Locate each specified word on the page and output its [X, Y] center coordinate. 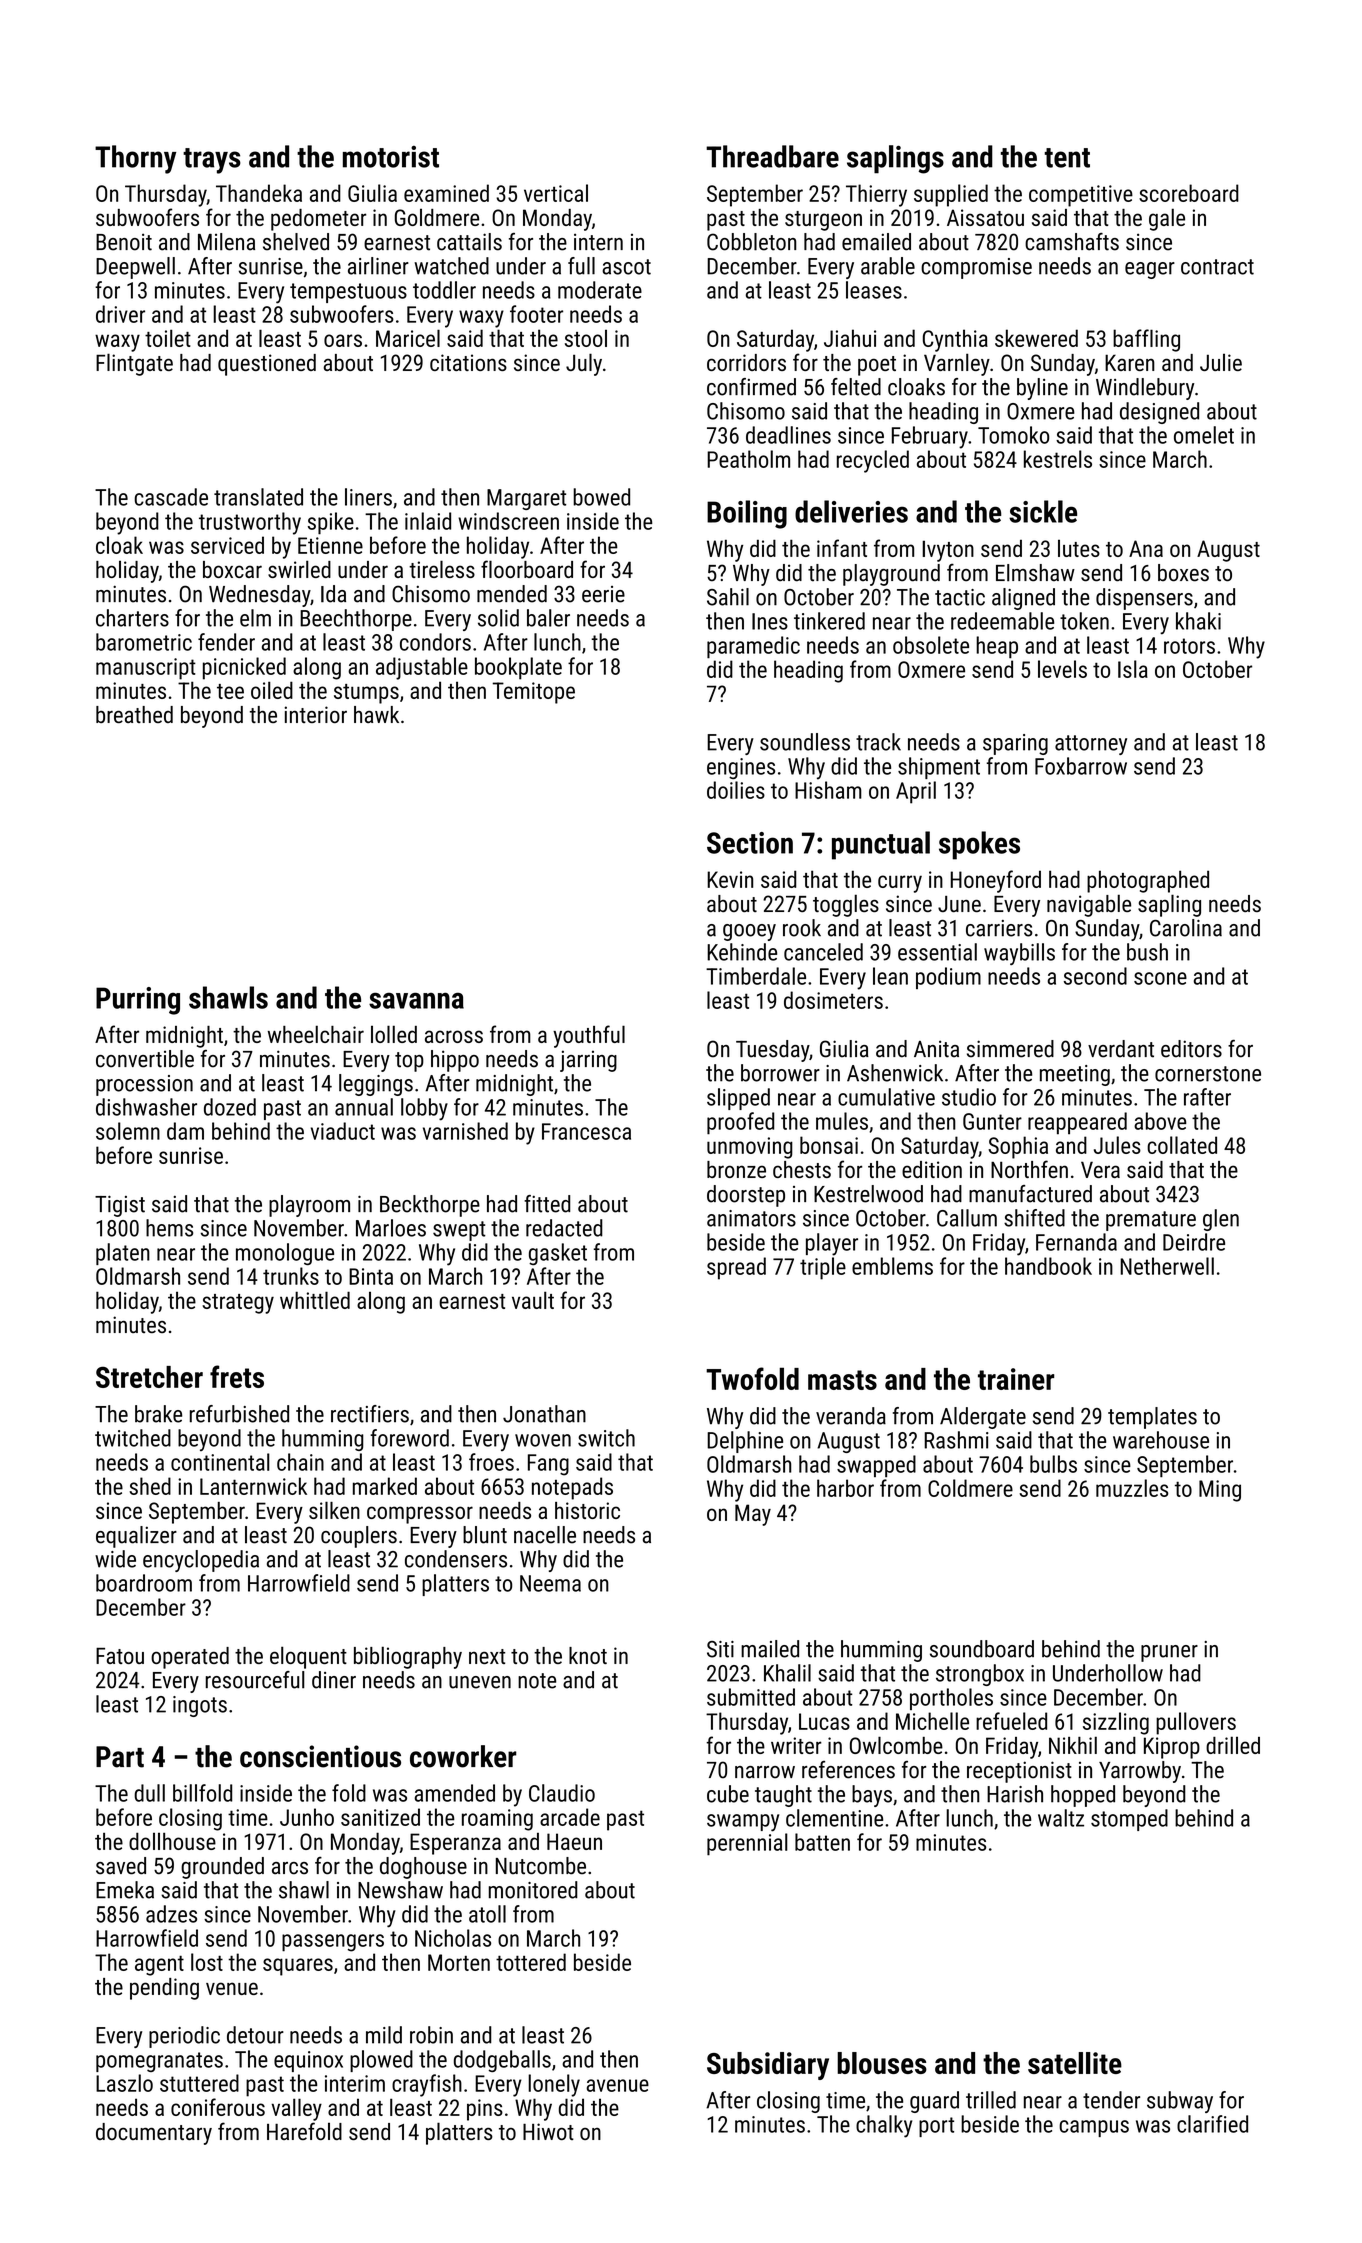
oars [343, 340]
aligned [1023, 599]
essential [937, 952]
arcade [570, 1817]
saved [121, 1866]
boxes [1183, 573]
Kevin [730, 879]
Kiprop [1172, 1748]
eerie [603, 594]
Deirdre [1194, 1242]
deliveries [851, 511]
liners [368, 497]
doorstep [746, 1196]
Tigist [120, 1206]
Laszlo [124, 2083]
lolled [394, 1034]
